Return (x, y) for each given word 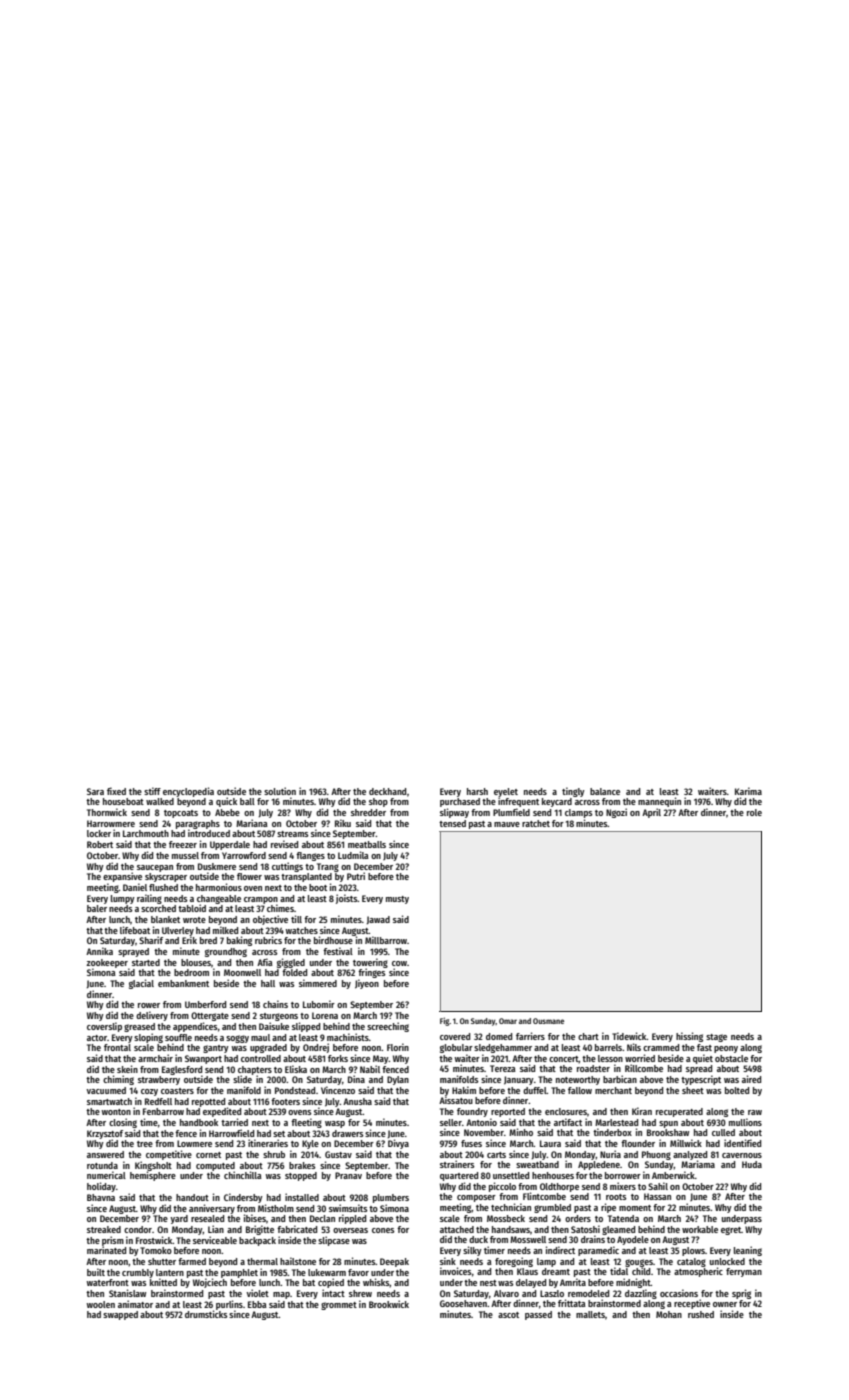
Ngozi (616, 813)
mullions (745, 1122)
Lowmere (194, 1143)
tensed (452, 823)
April (651, 813)
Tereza (503, 1068)
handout (192, 1197)
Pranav (348, 1175)
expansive (122, 877)
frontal (117, 1047)
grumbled (552, 1208)
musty (397, 900)
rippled (352, 1219)
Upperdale (230, 845)
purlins (229, 1305)
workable (700, 1229)
